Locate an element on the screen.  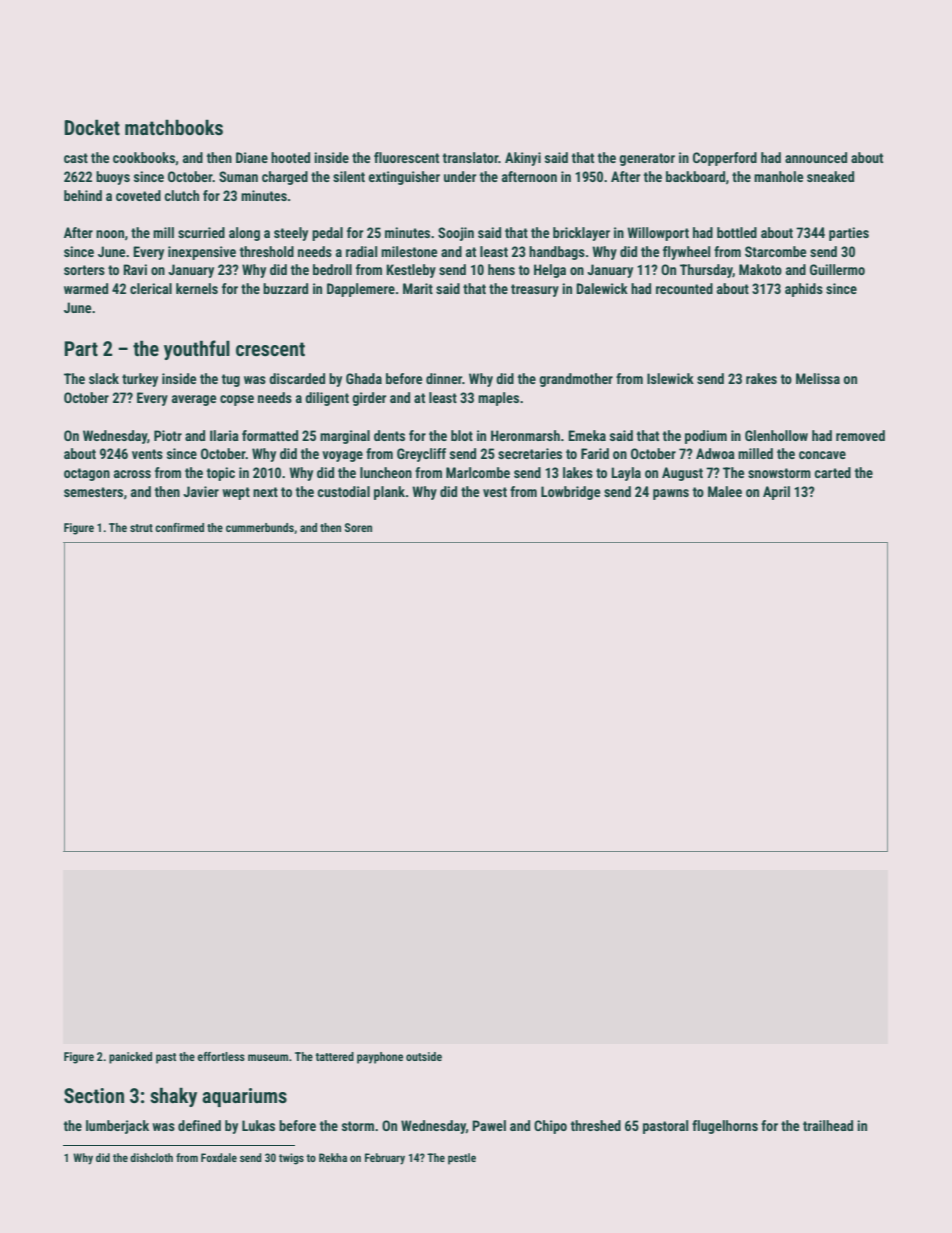
confirmed is located at coordinates (179, 527).
